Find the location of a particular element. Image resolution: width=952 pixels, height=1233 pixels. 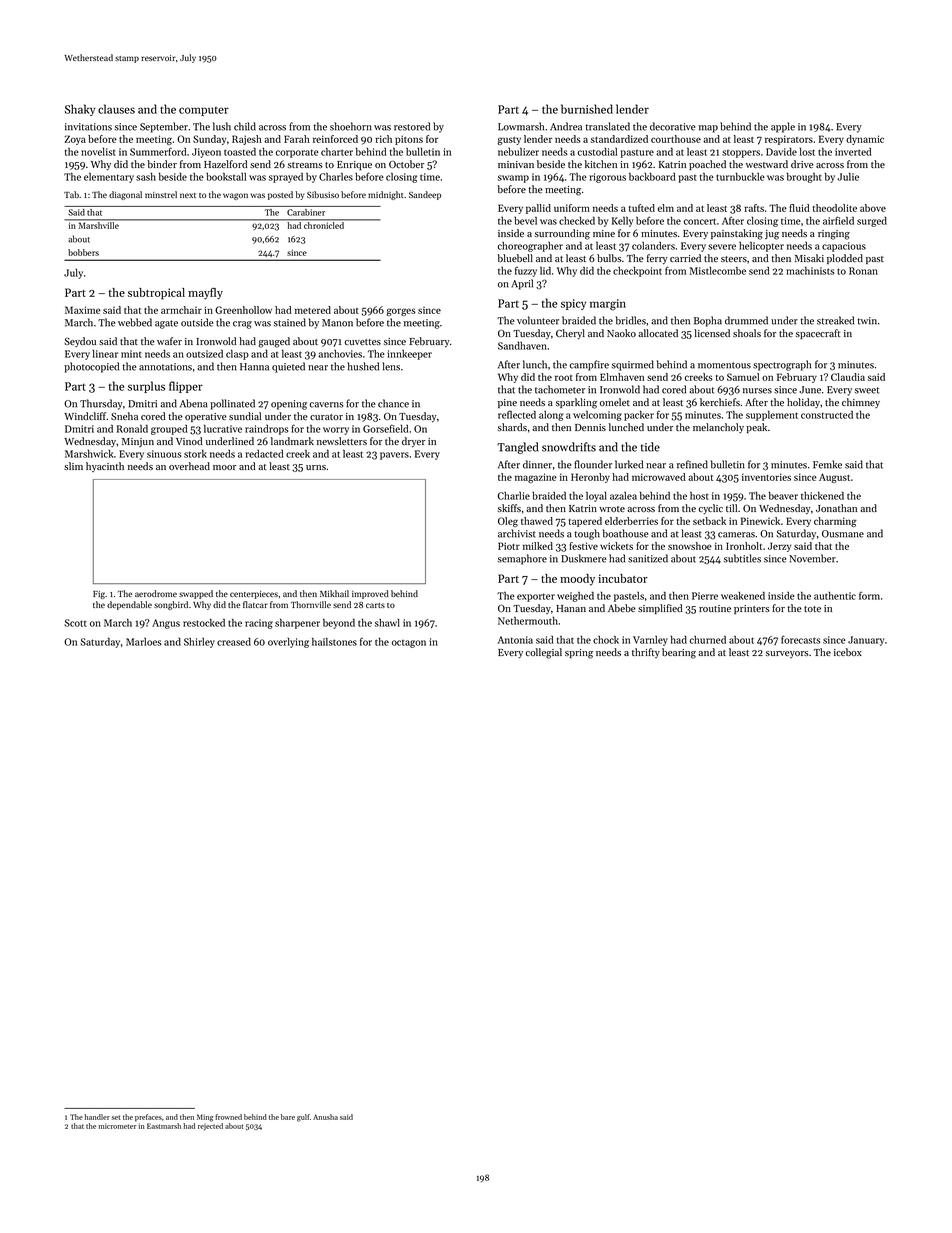

collegial is located at coordinates (544, 653).
